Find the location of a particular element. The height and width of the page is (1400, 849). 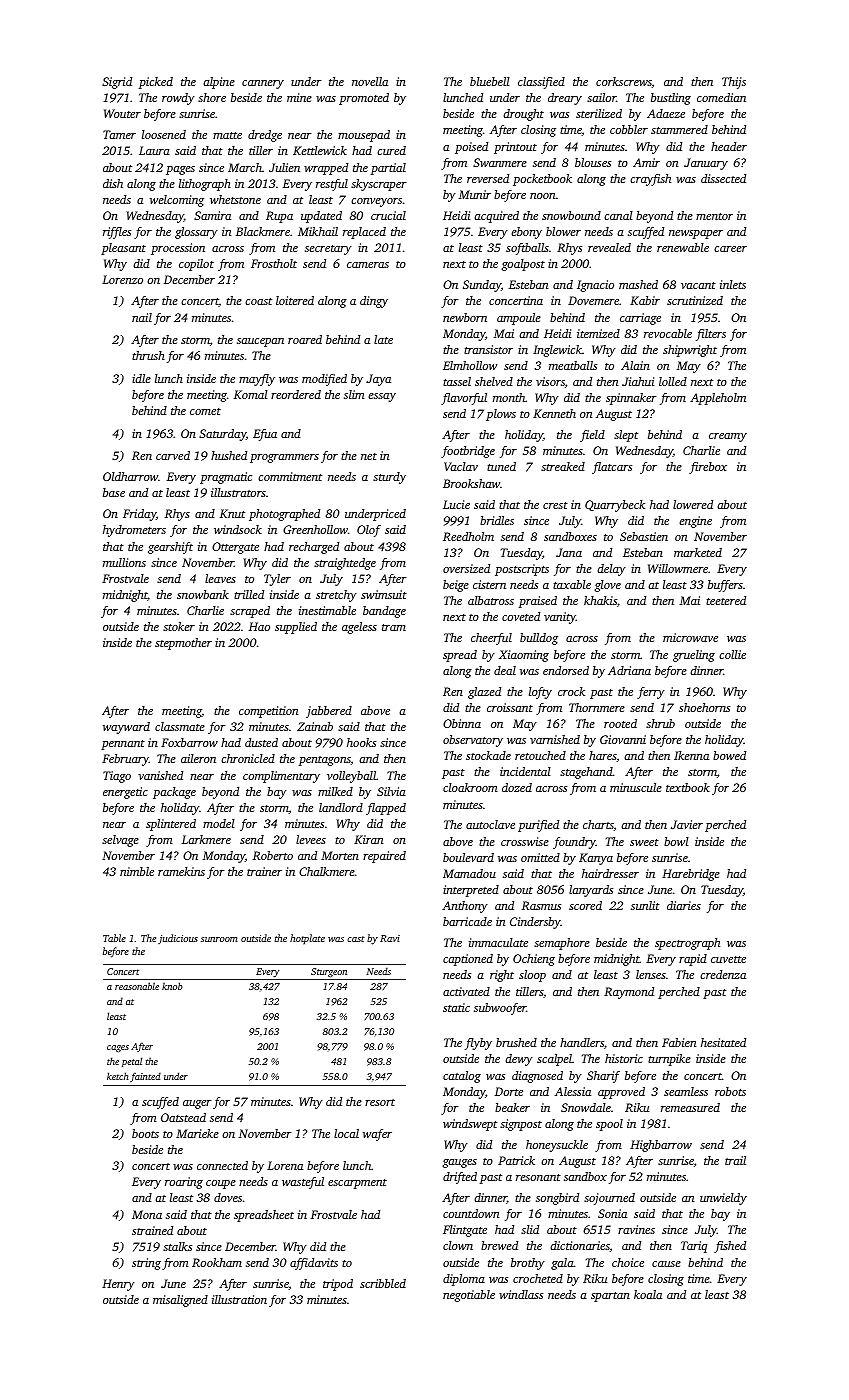

package is located at coordinates (174, 793).
